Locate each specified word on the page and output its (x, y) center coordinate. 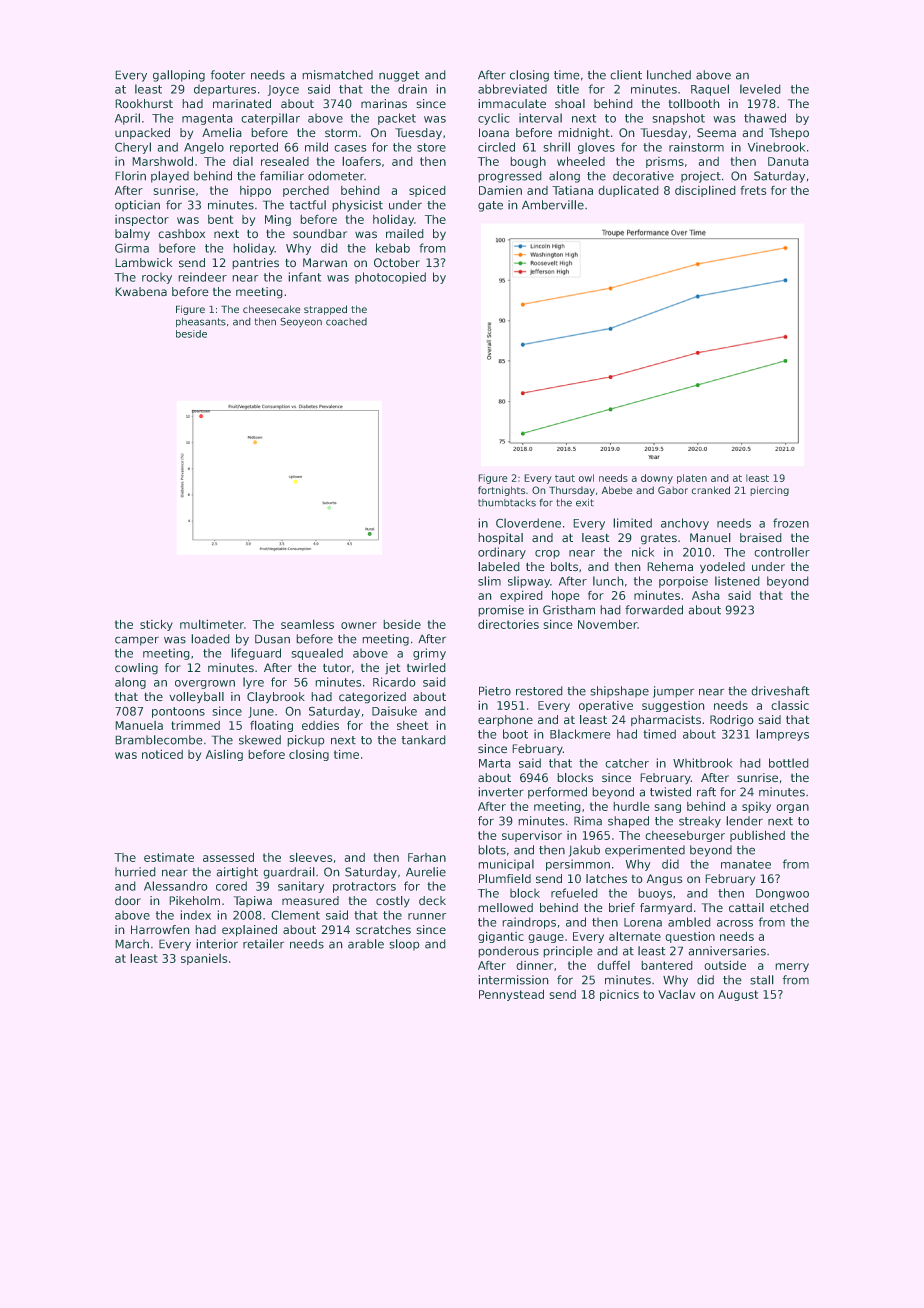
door (128, 900)
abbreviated (512, 89)
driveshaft (780, 691)
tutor (337, 668)
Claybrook (276, 697)
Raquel (710, 90)
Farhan (427, 857)
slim (489, 581)
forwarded (654, 610)
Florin (131, 176)
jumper (673, 692)
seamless (307, 624)
